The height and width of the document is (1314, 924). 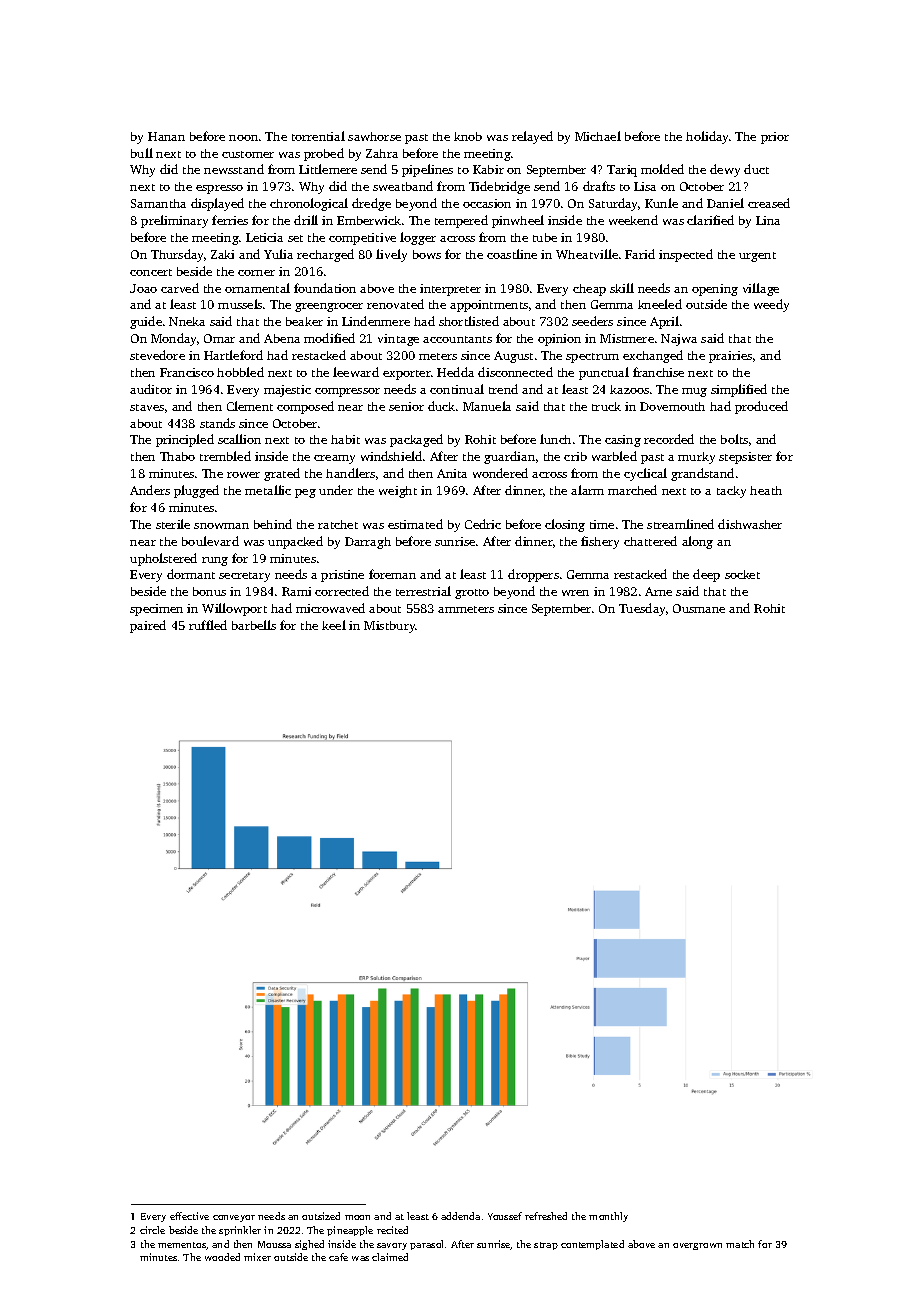 I want to click on wondered, so click(x=500, y=473).
